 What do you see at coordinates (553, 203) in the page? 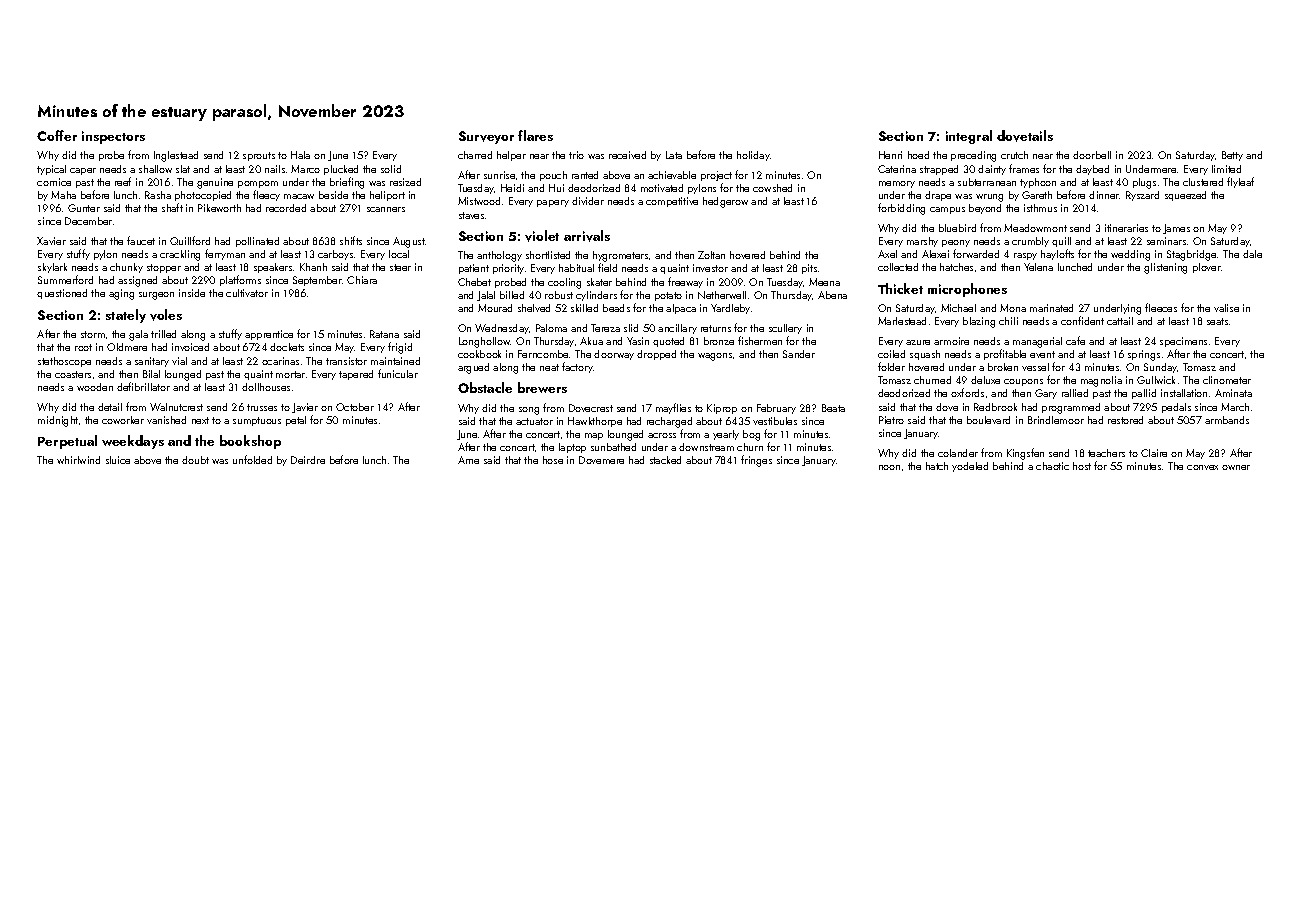
I see `papery` at bounding box center [553, 203].
